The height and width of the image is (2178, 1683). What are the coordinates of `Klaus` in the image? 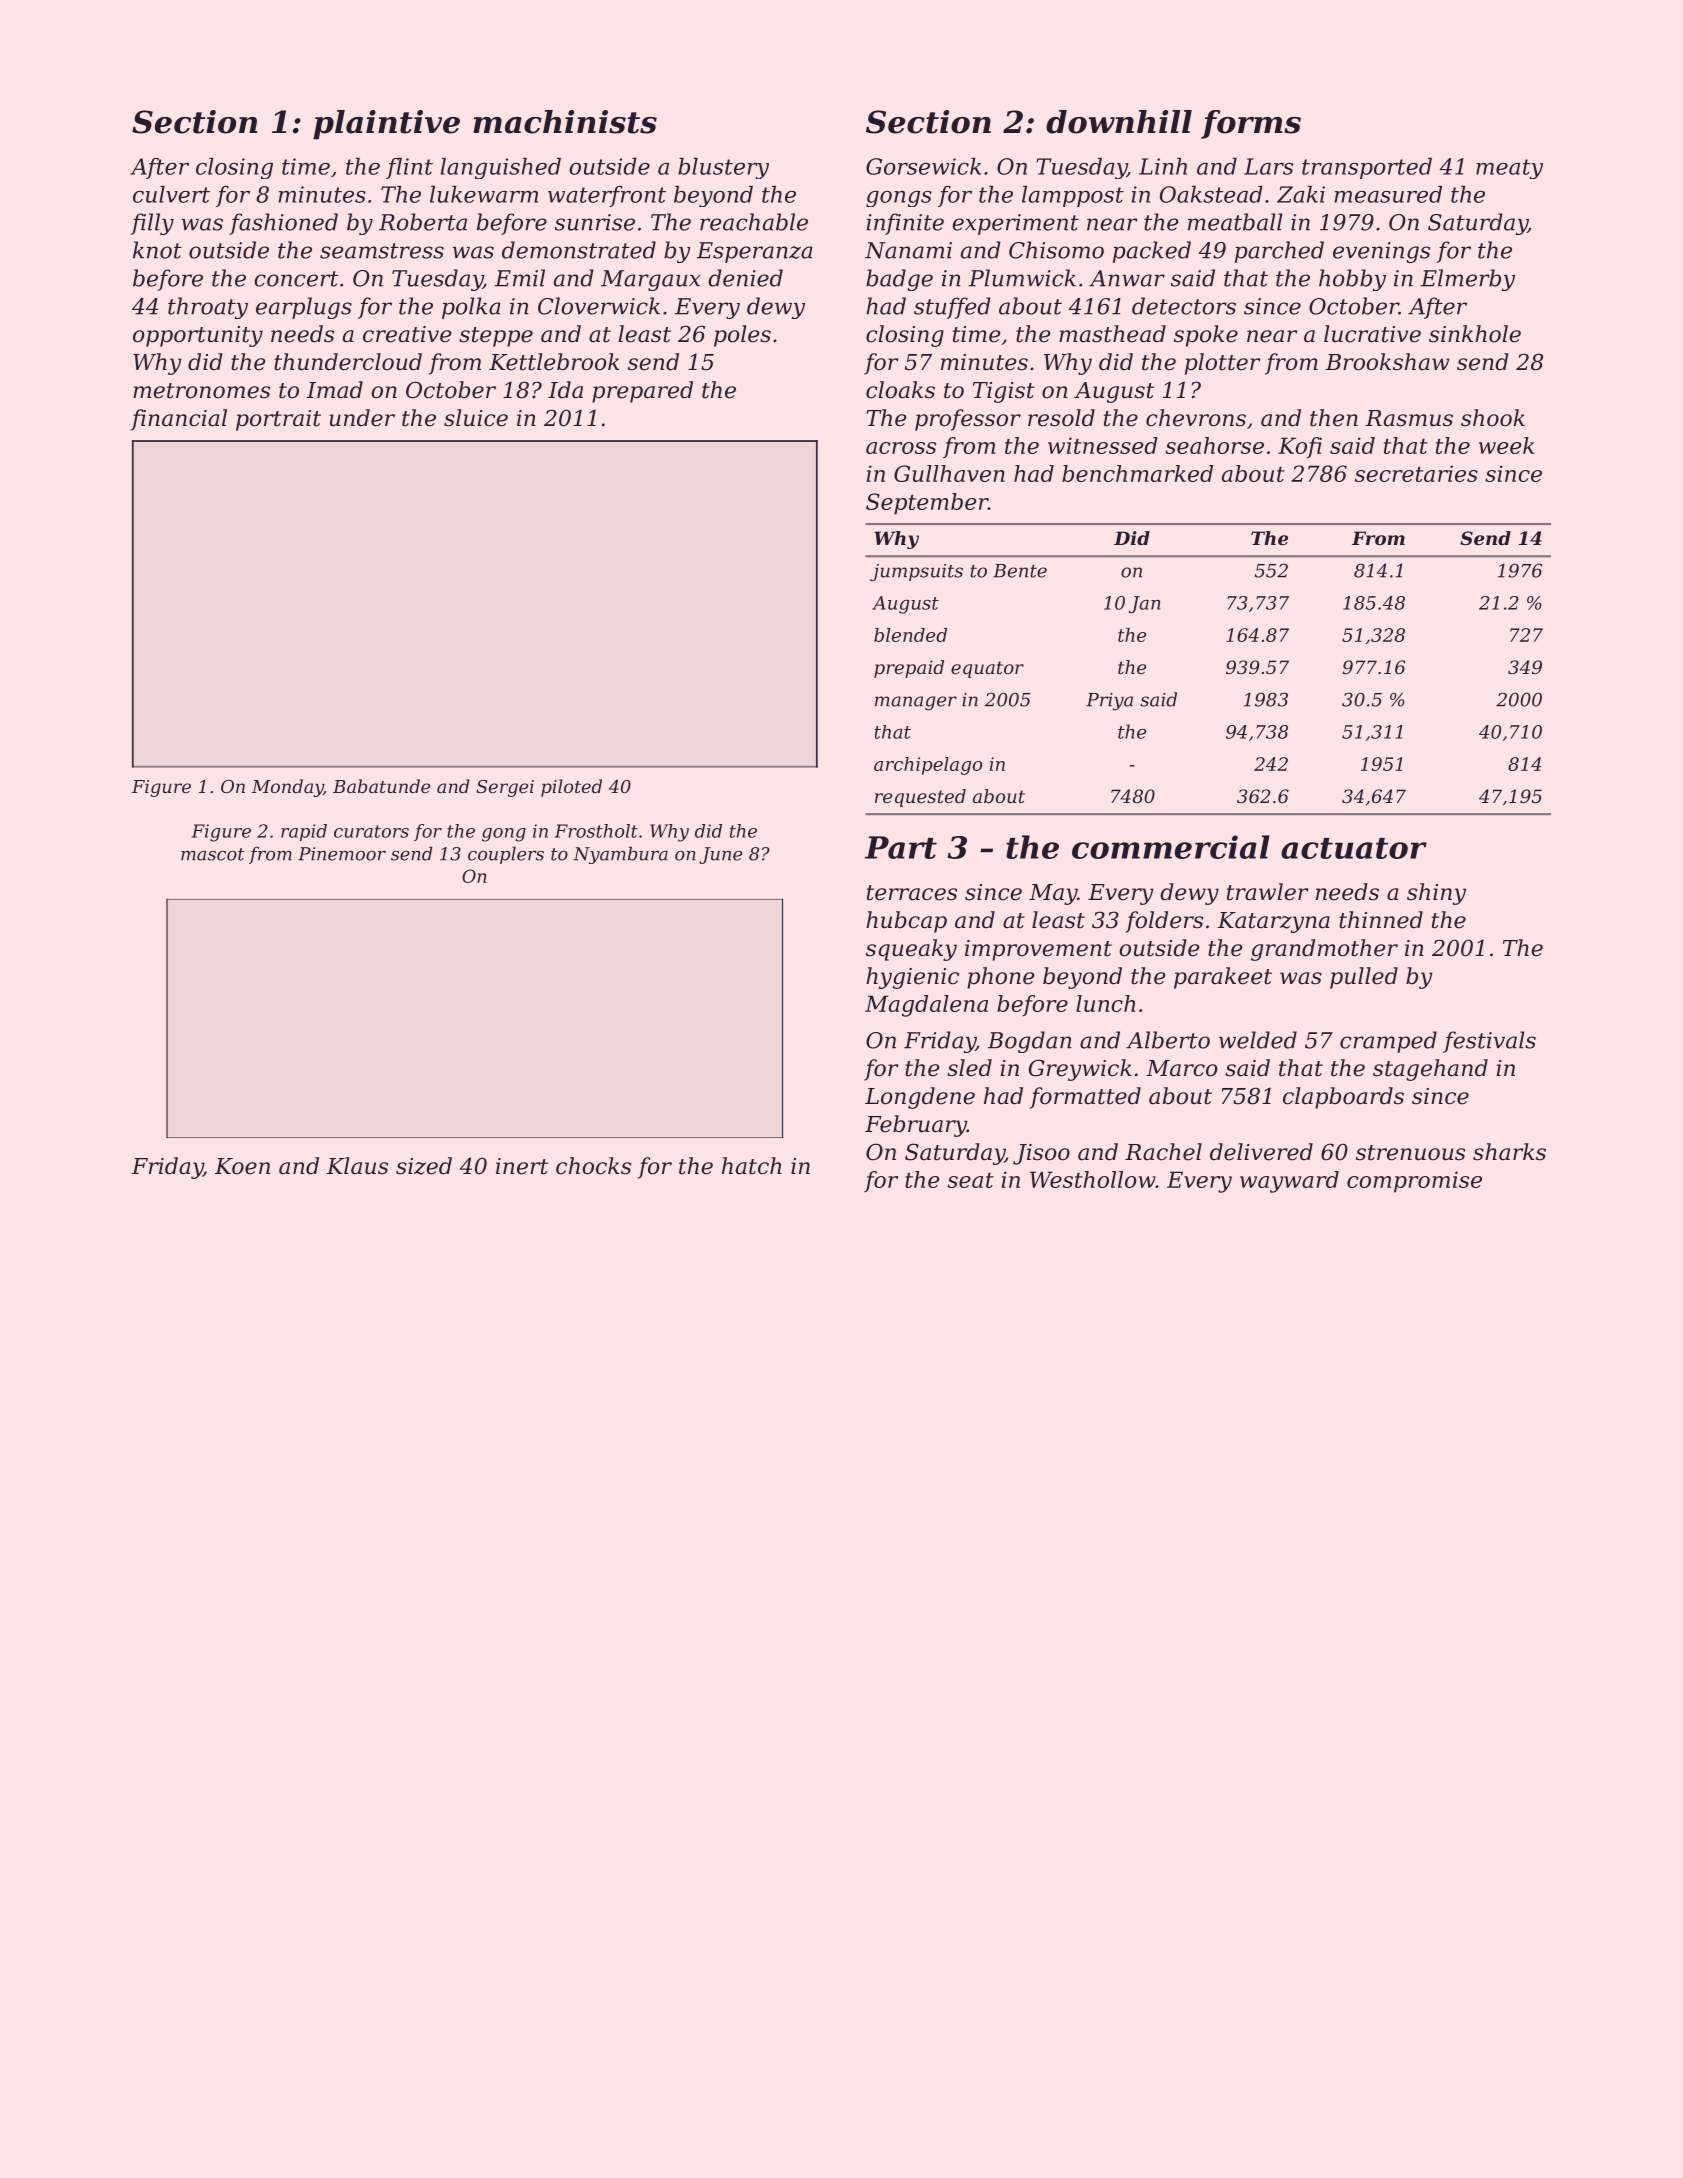 It's located at (357, 1166).
